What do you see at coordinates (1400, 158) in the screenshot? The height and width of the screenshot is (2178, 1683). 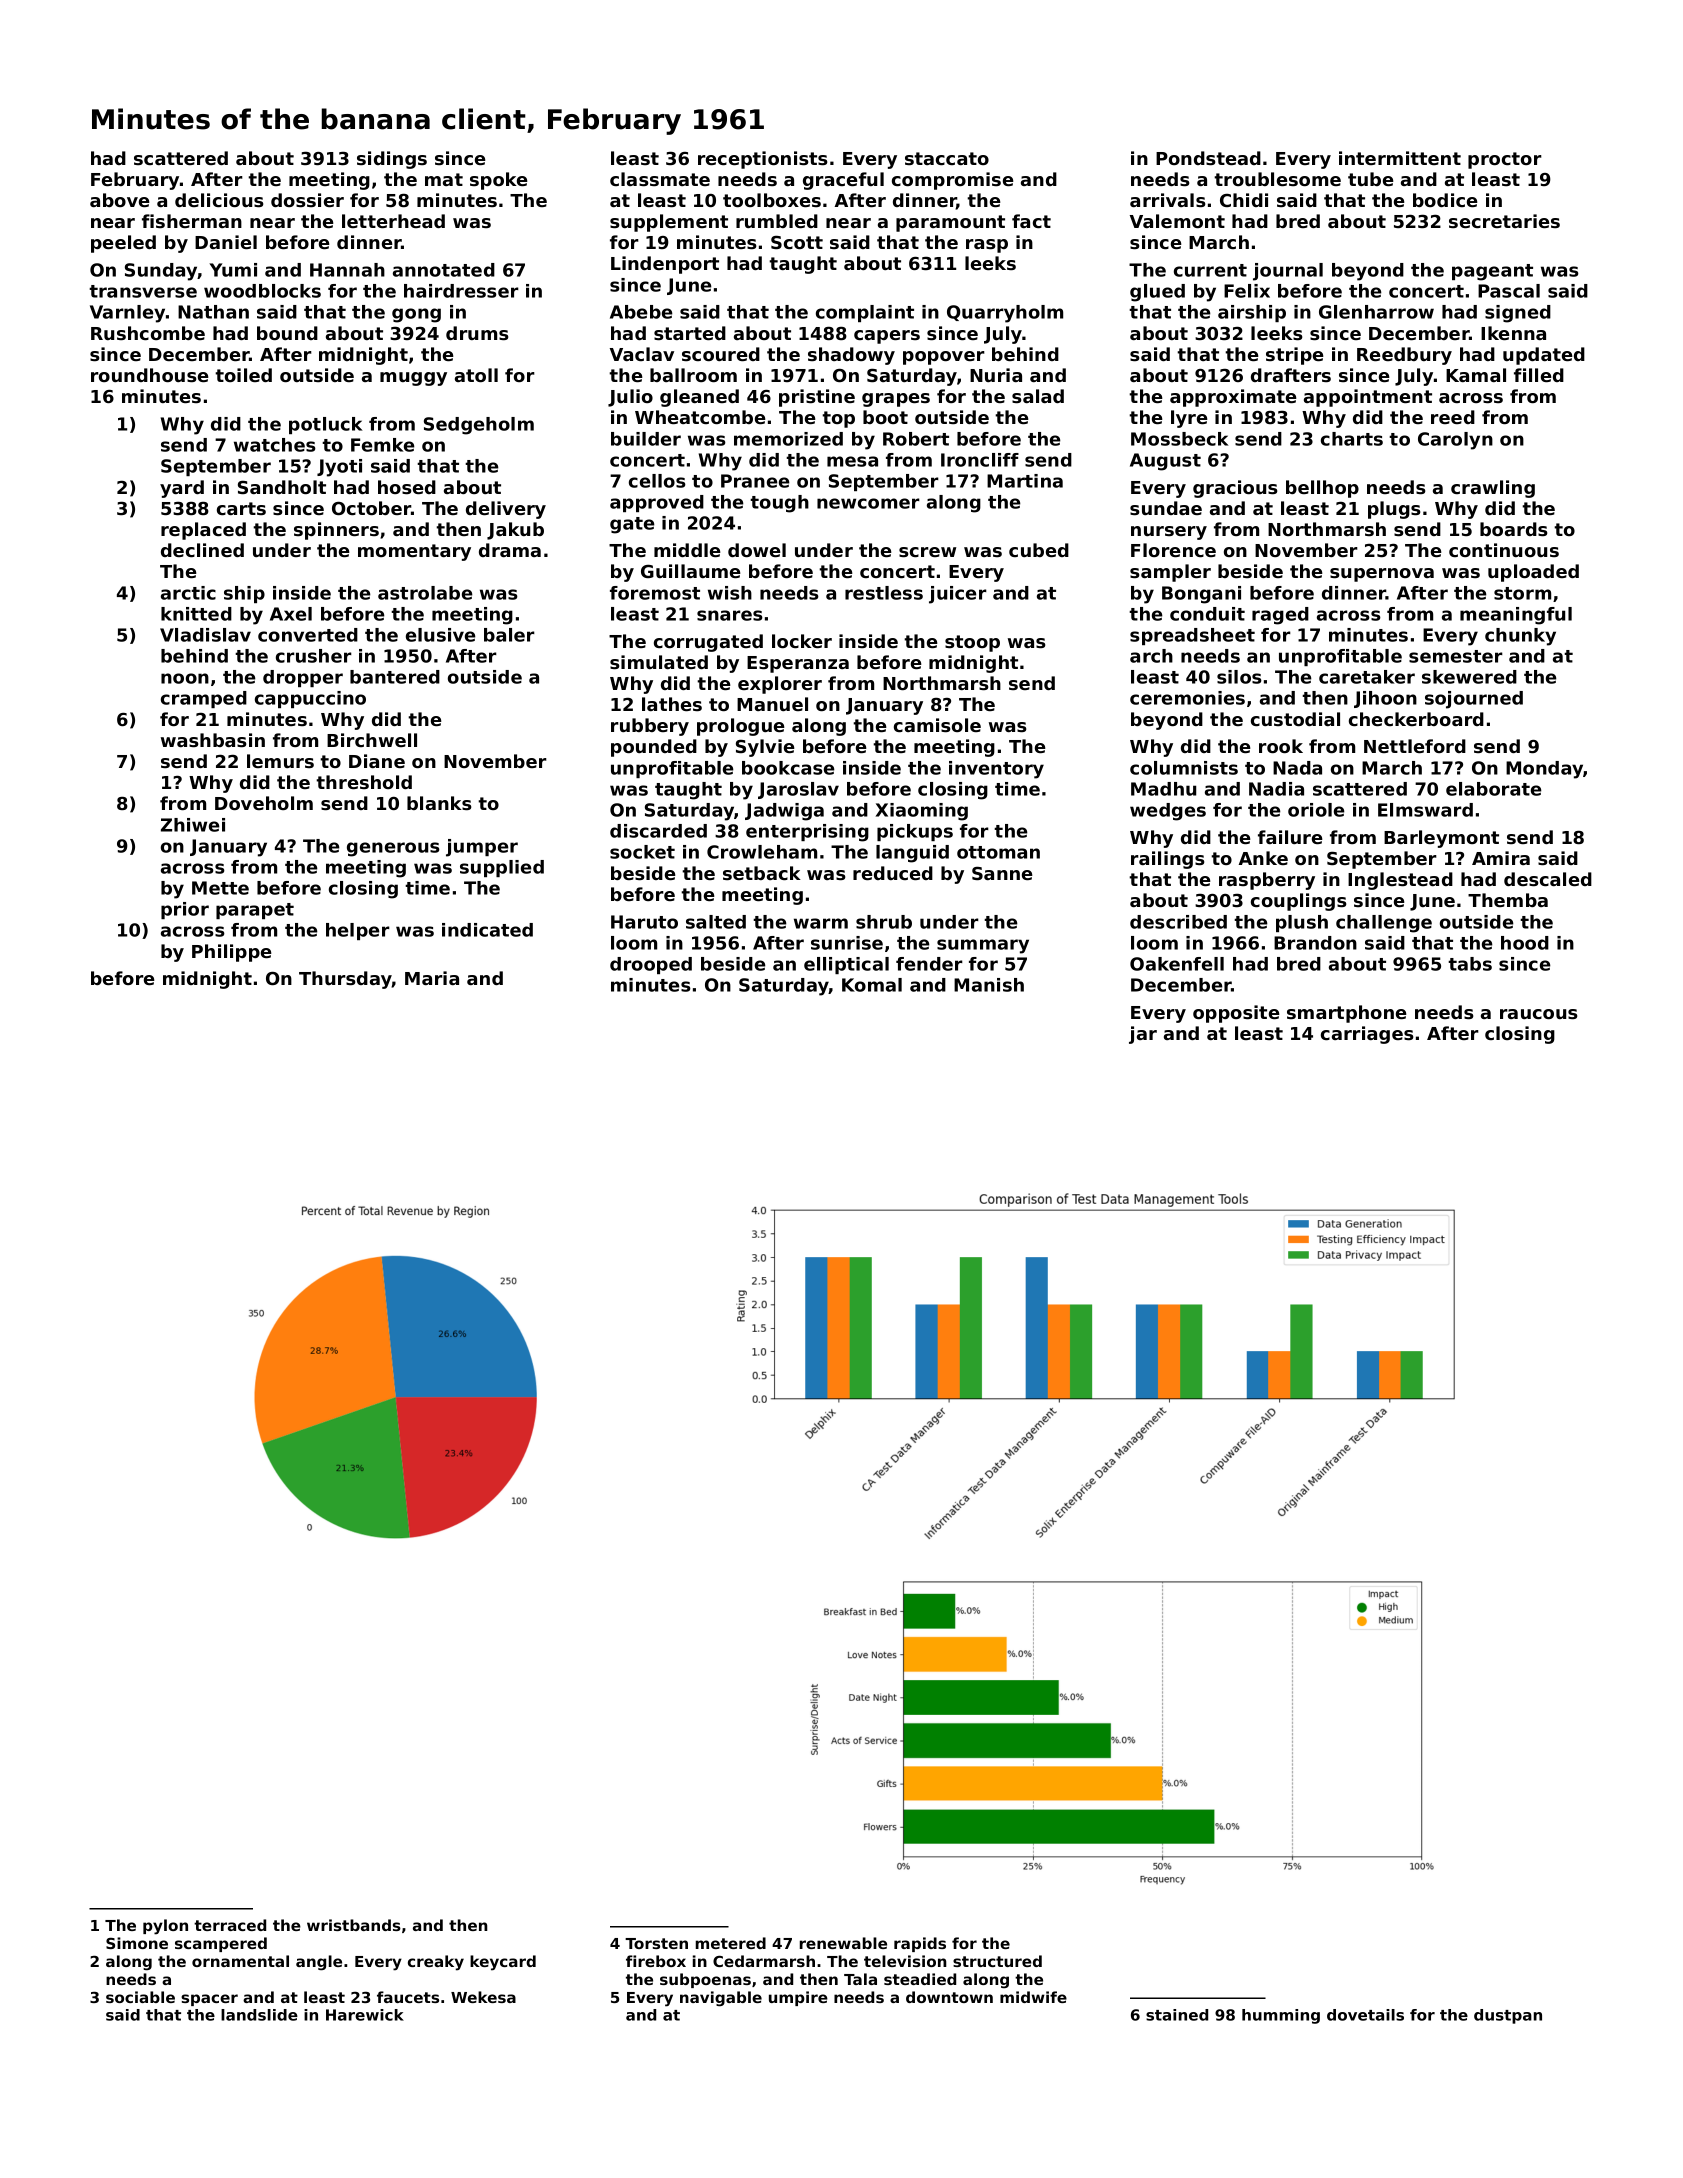 I see `intermittent` at bounding box center [1400, 158].
